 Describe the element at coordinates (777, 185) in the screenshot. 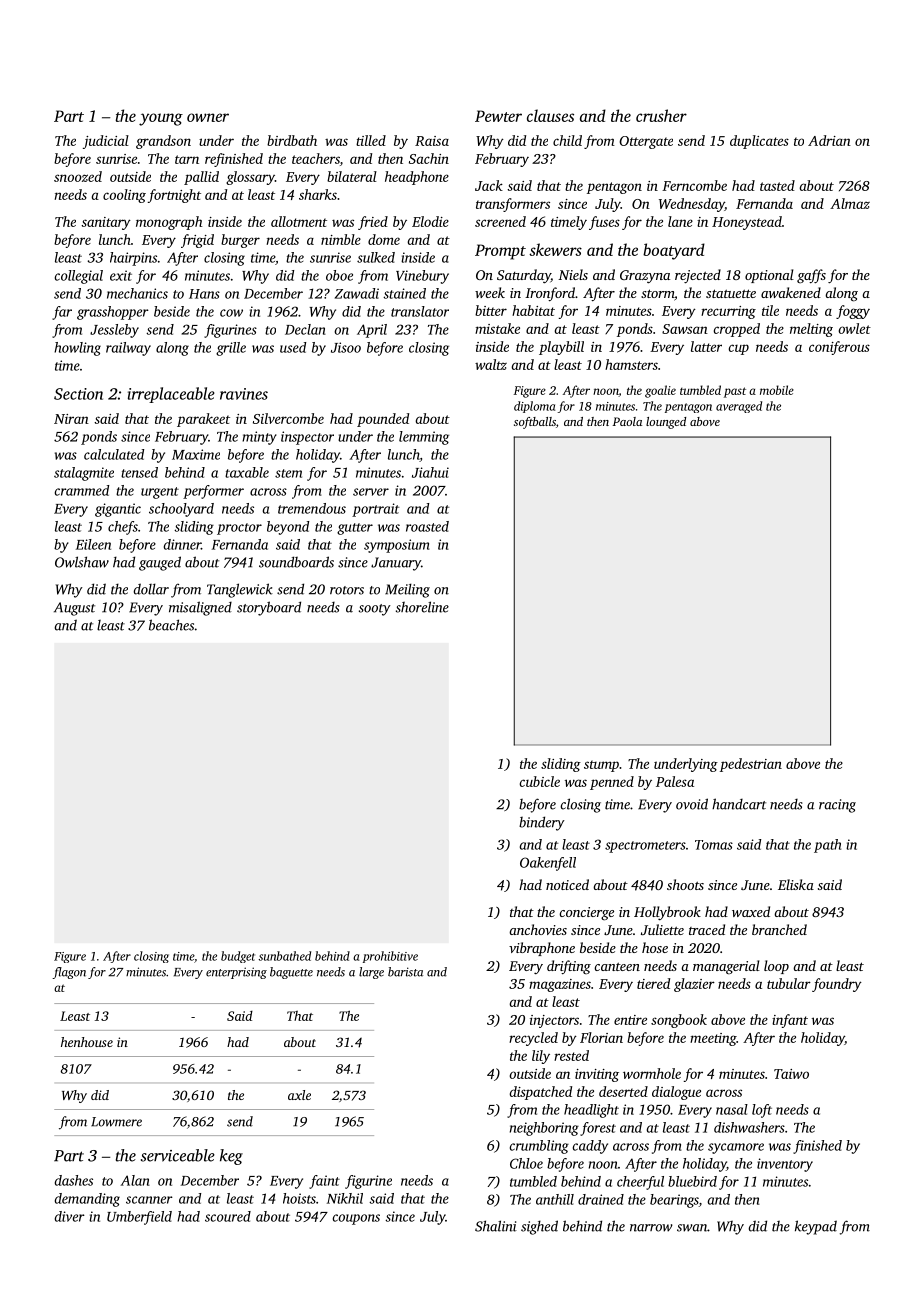

I see `tasted` at that location.
